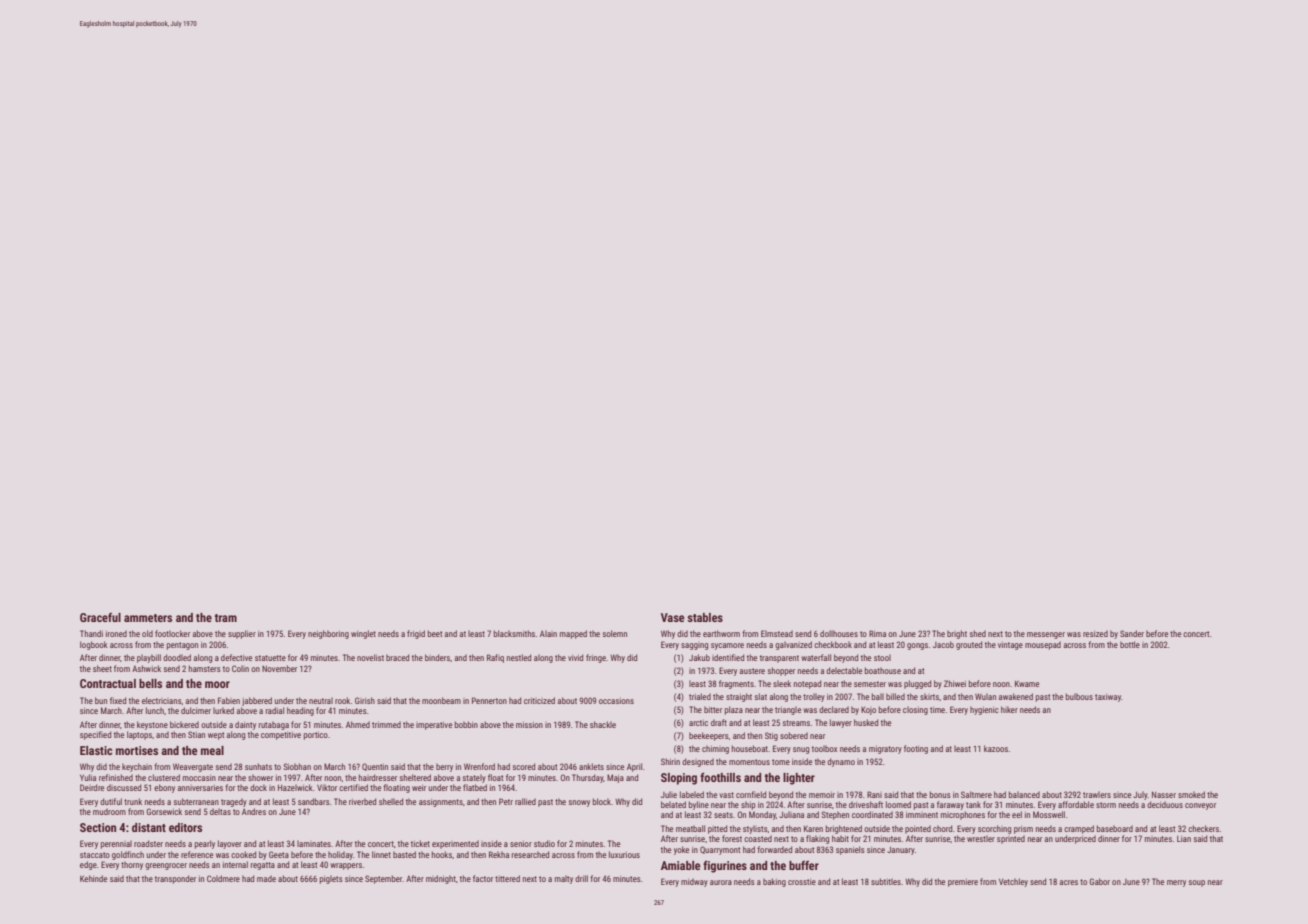 The image size is (1308, 924). What do you see at coordinates (1130, 644) in the screenshot?
I see `bottle` at bounding box center [1130, 644].
